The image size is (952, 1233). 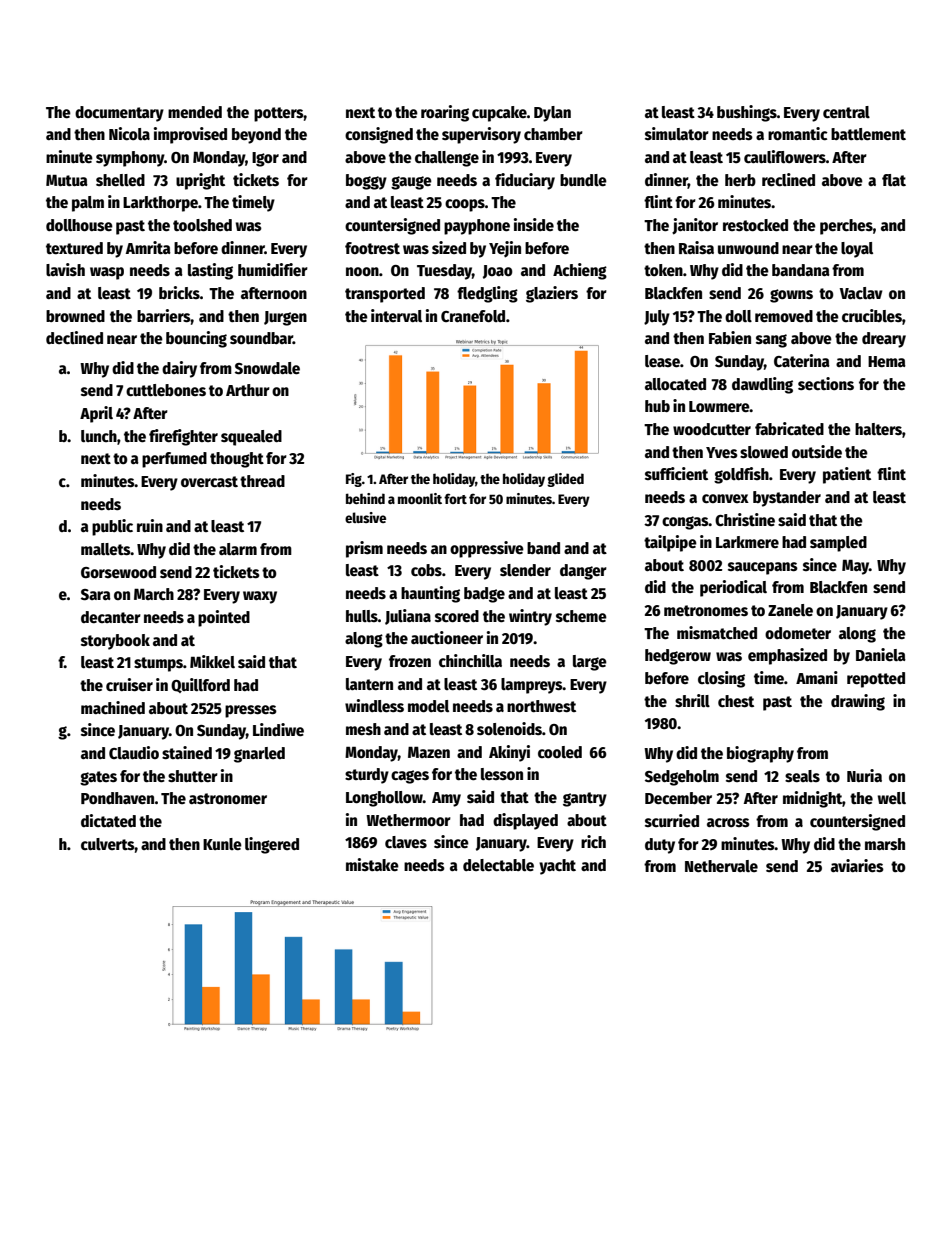 What do you see at coordinates (445, 113) in the screenshot?
I see `roaring` at bounding box center [445, 113].
